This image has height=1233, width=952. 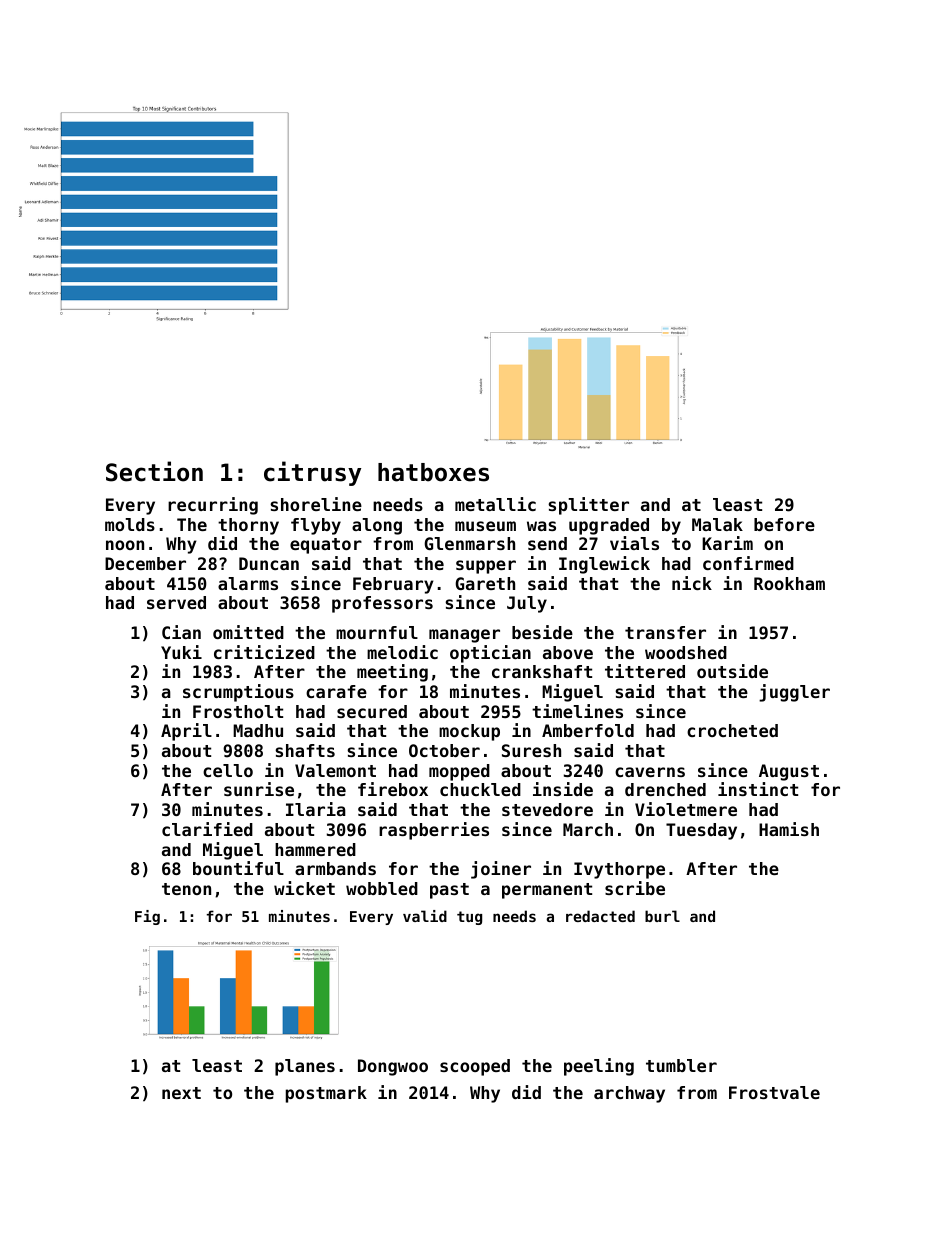 I want to click on instinct, so click(x=758, y=789).
